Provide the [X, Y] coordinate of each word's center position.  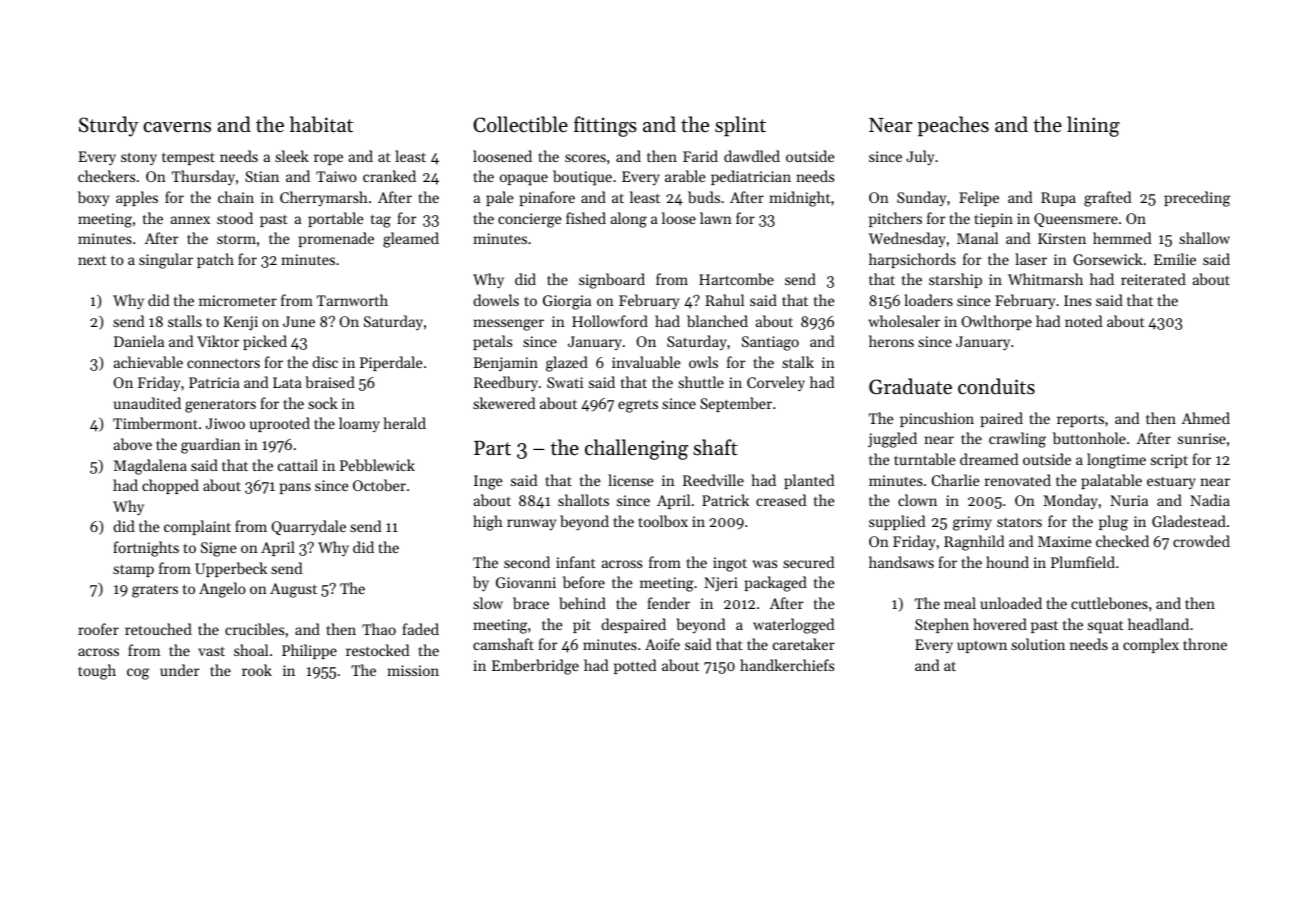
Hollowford [610, 321]
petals [492, 342]
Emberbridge [535, 667]
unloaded [1011, 603]
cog [138, 674]
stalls [185, 321]
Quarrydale [308, 527]
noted [1083, 321]
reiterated [1153, 279]
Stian [262, 176]
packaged [776, 584]
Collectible [520, 124]
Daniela [139, 341]
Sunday [921, 198]
